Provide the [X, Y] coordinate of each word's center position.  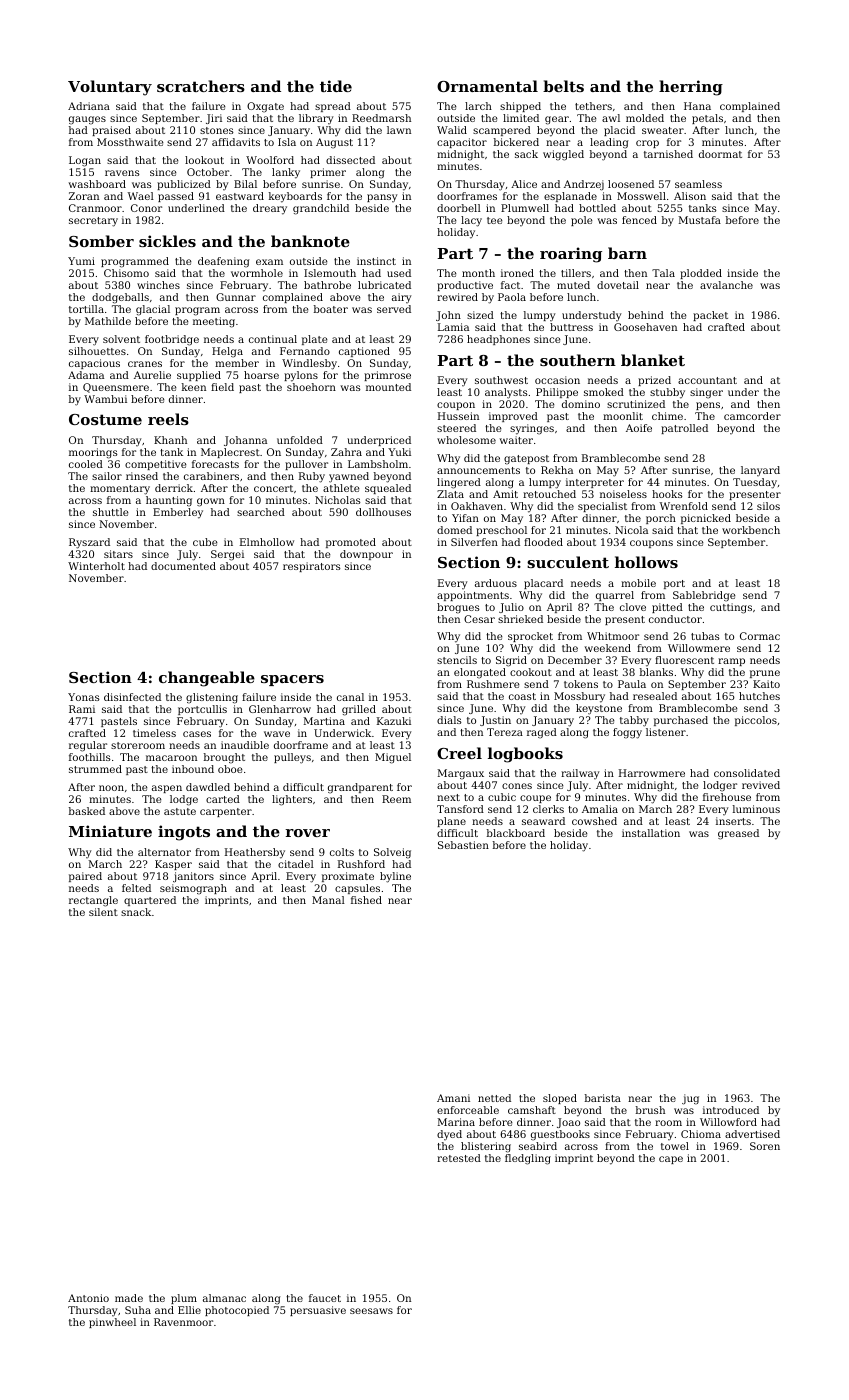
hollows [646, 562]
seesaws [371, 1311]
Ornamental [487, 86]
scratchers [201, 86]
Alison [690, 196]
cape [671, 1160]
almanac [224, 1298]
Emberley [178, 513]
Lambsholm [378, 464]
